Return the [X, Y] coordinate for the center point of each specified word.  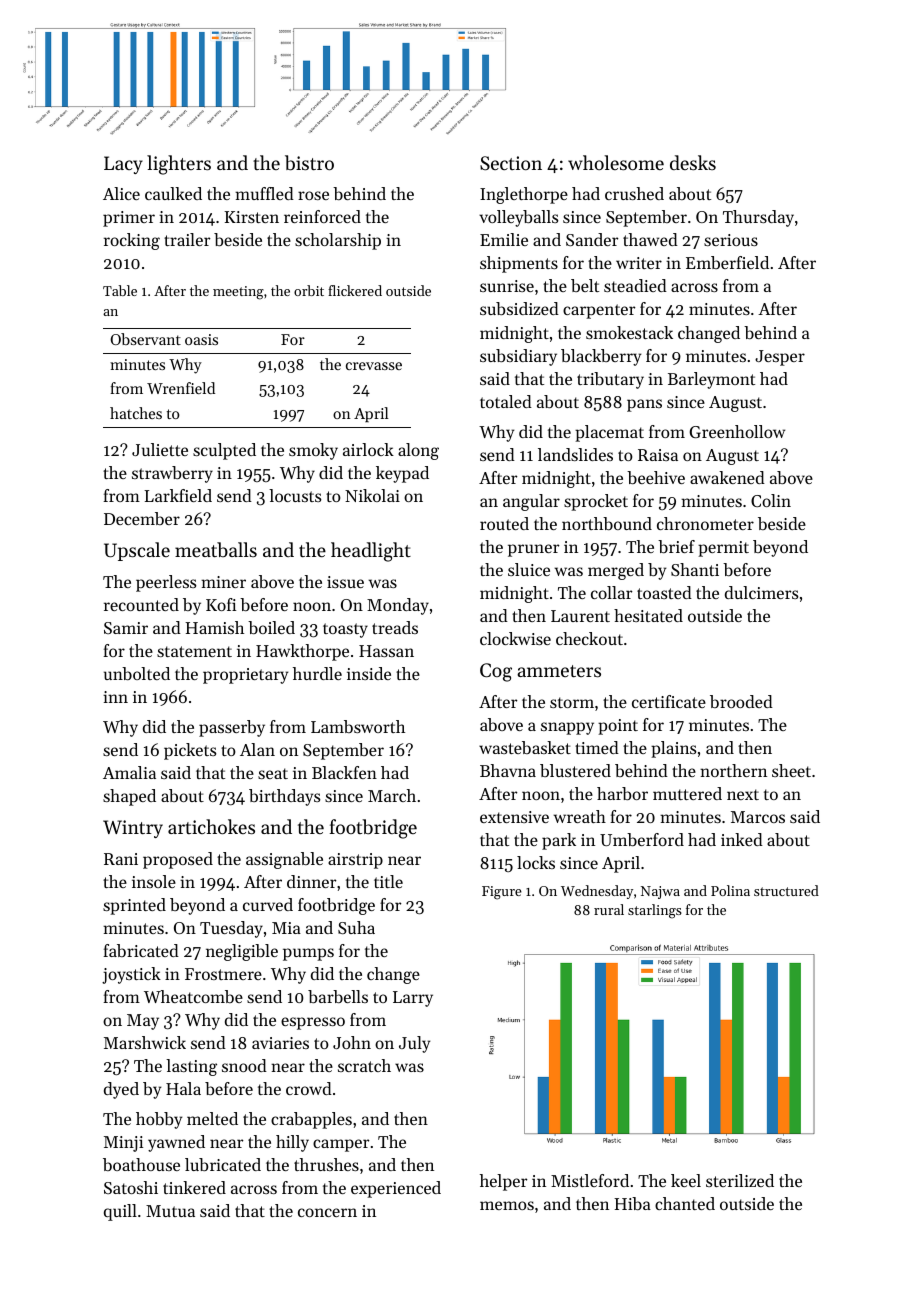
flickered [355, 290]
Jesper [780, 358]
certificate [669, 701]
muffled [264, 193]
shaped [129, 797]
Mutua [170, 1211]
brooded [741, 701]
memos [507, 1205]
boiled [271, 627]
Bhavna [508, 770]
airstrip [355, 861]
